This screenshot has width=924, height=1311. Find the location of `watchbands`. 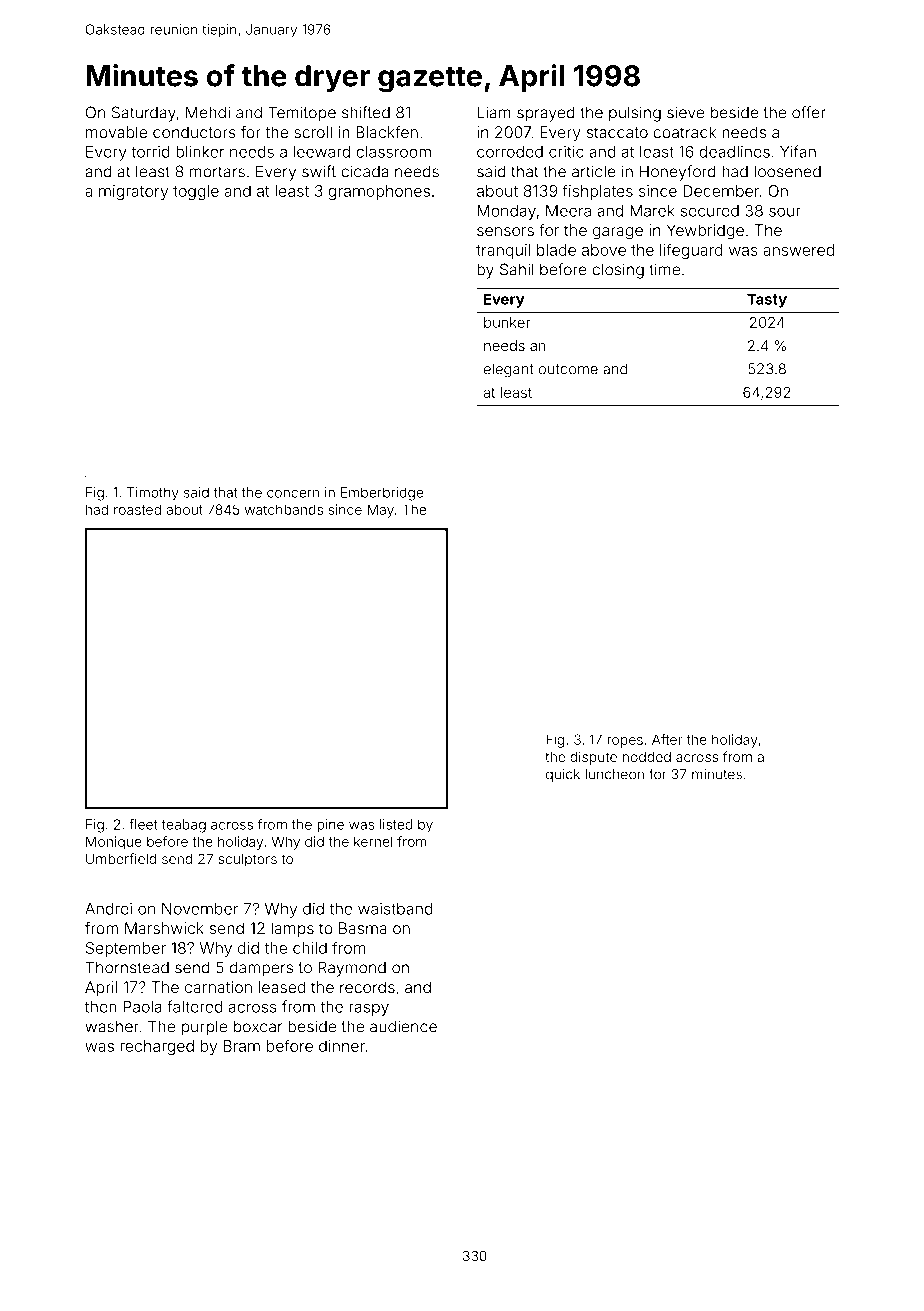

watchbands is located at coordinates (284, 509).
